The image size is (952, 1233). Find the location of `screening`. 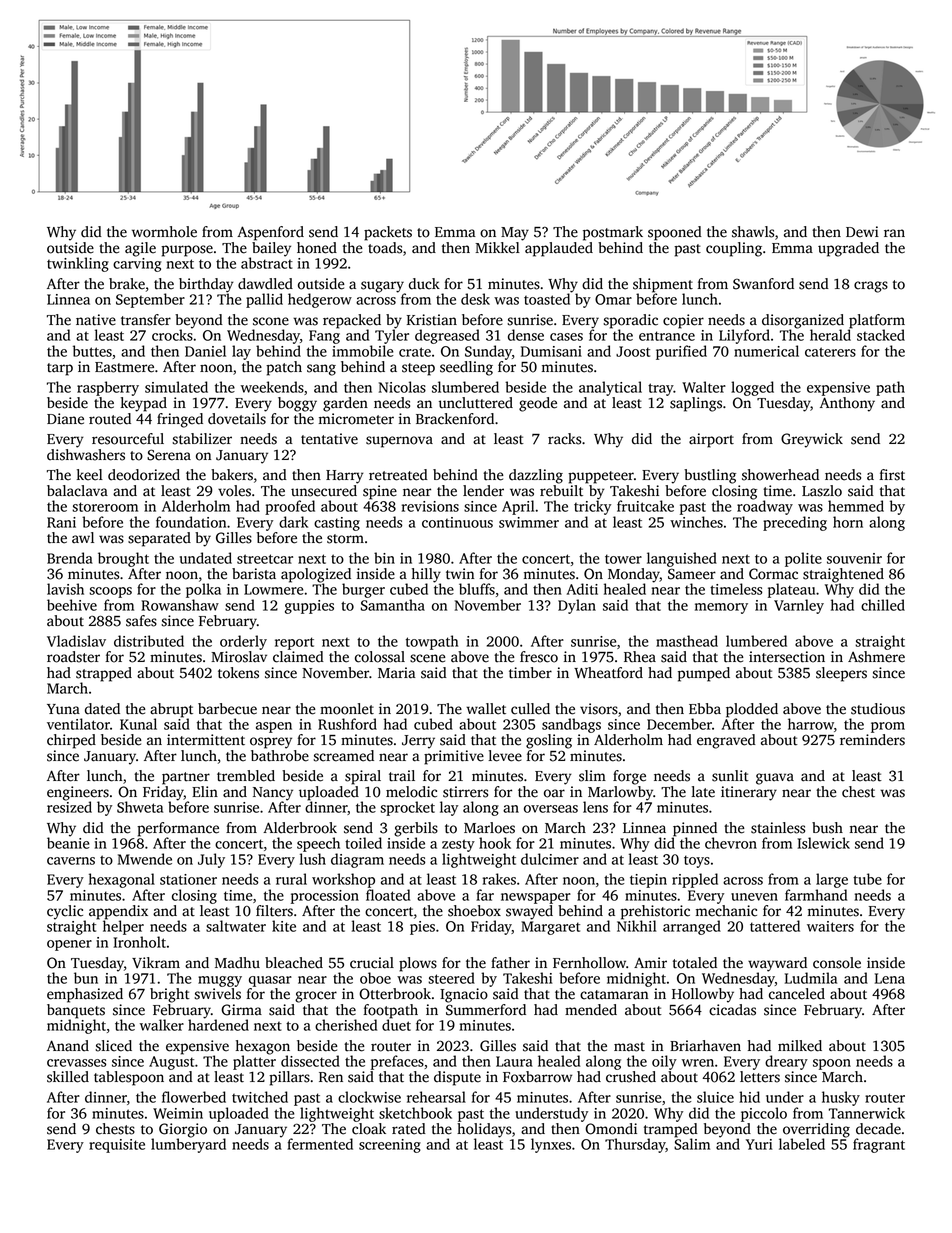

screening is located at coordinates (390, 1146).
